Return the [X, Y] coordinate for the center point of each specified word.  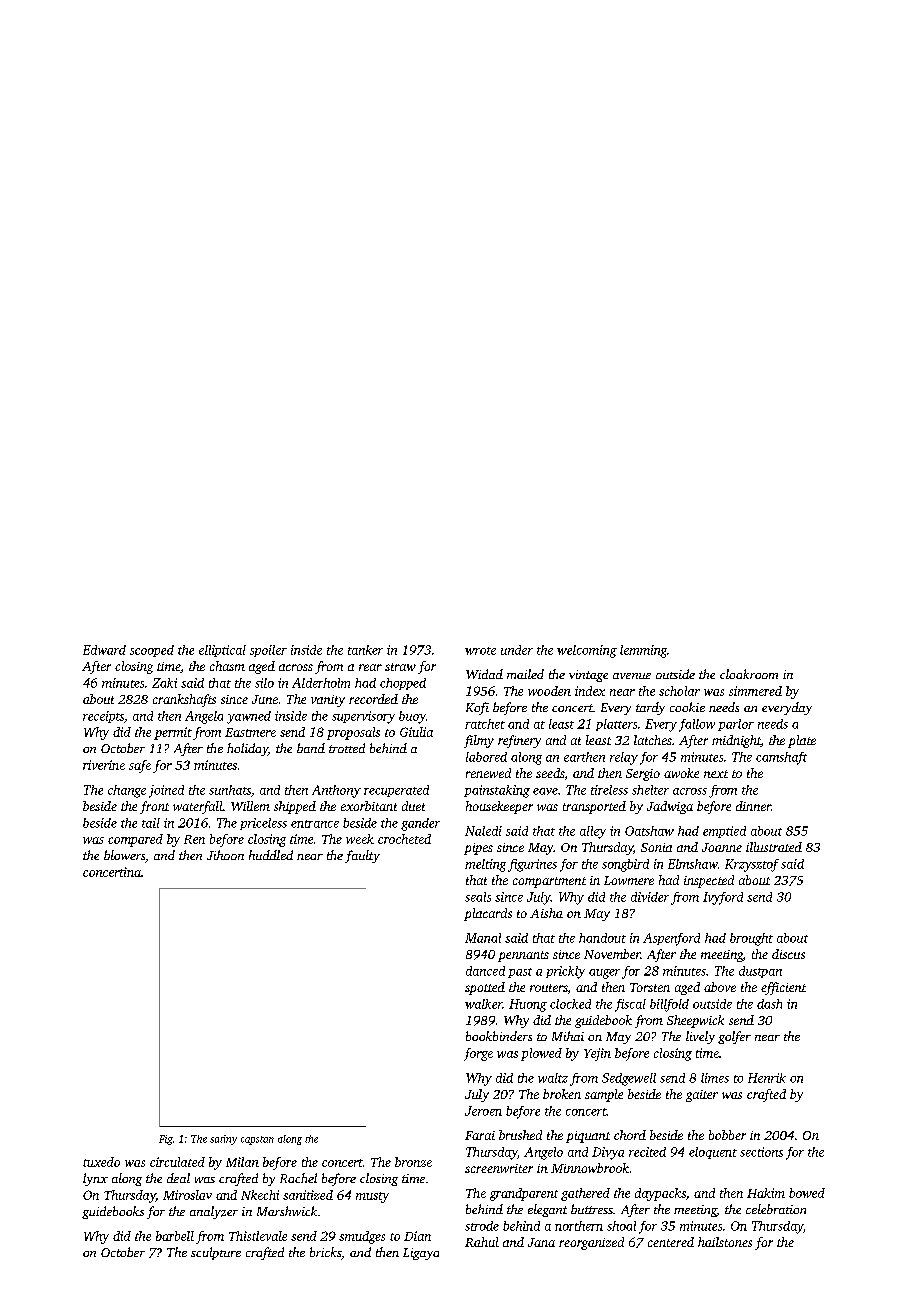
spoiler [268, 651]
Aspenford [671, 939]
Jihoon [225, 855]
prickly [565, 972]
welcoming [587, 651]
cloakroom [749, 674]
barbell [175, 1236]
